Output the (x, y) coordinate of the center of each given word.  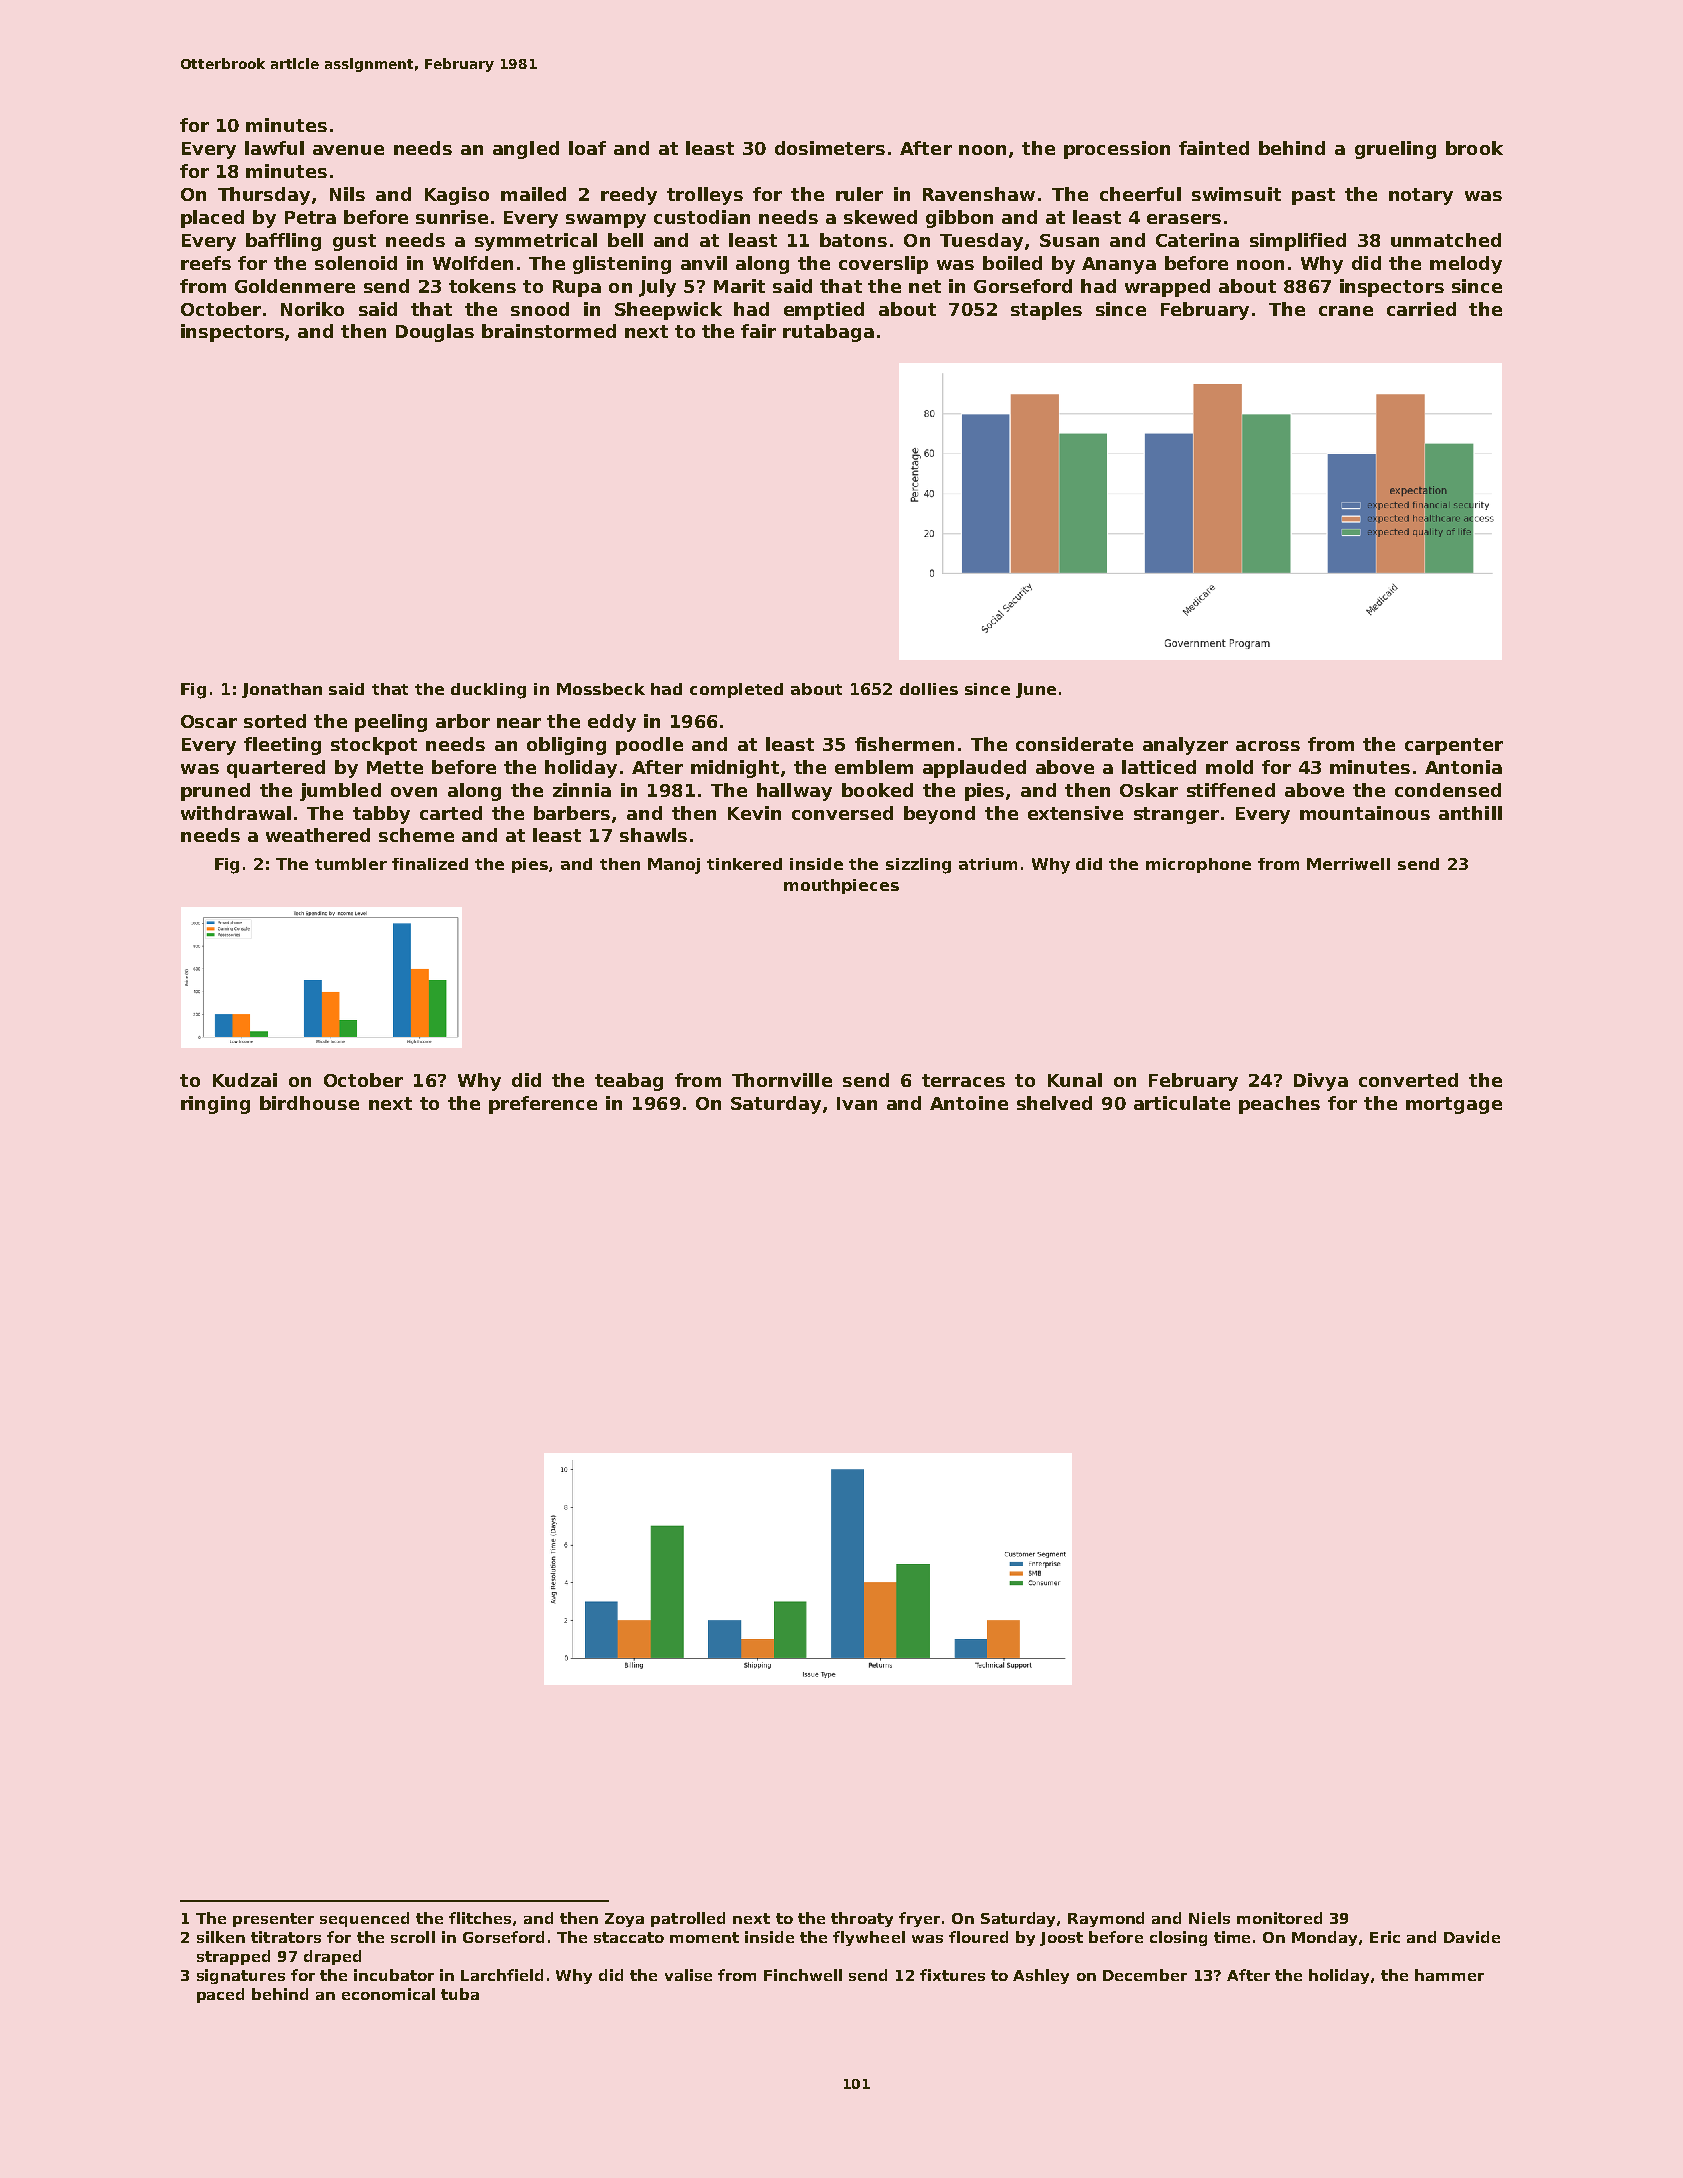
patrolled (688, 1919)
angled (526, 150)
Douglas (435, 333)
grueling (1395, 150)
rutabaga (828, 333)
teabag (629, 1082)
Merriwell (1348, 864)
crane (1346, 311)
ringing (215, 1105)
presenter (273, 1920)
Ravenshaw (979, 194)
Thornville (782, 1080)
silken (221, 1937)
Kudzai (245, 1080)
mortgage (1454, 1105)
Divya (1321, 1082)
